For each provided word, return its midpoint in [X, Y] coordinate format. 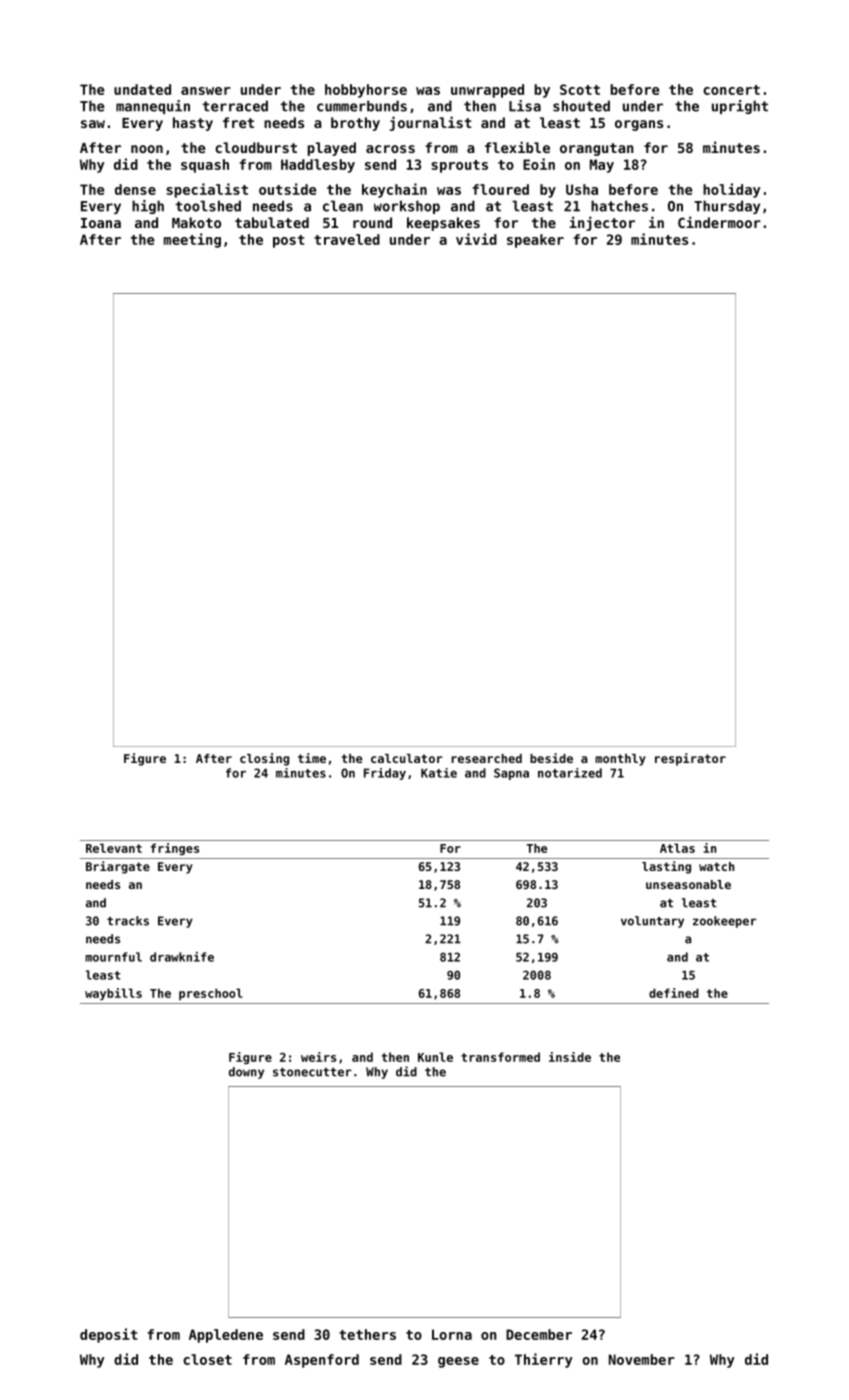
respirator [690, 759]
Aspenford [322, 1361]
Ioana [101, 223]
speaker [535, 241]
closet [207, 1359]
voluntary [652, 922]
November [642, 1359]
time [312, 758]
